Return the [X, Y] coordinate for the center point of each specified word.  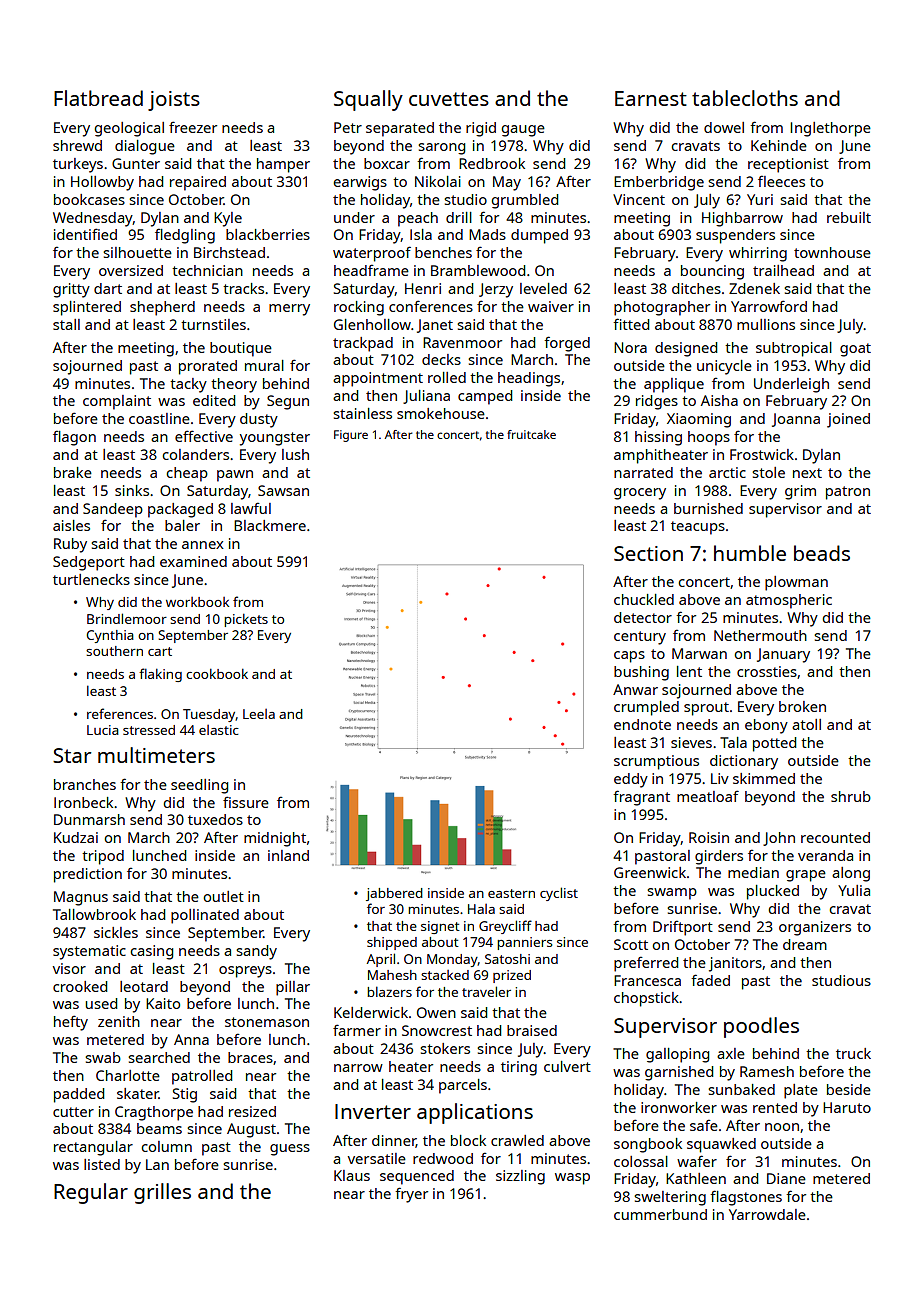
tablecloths [745, 98]
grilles [162, 1193]
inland [288, 855]
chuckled [644, 599]
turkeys [78, 165]
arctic [727, 472]
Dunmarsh [89, 819]
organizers [815, 928]
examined [193, 561]
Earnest [651, 98]
